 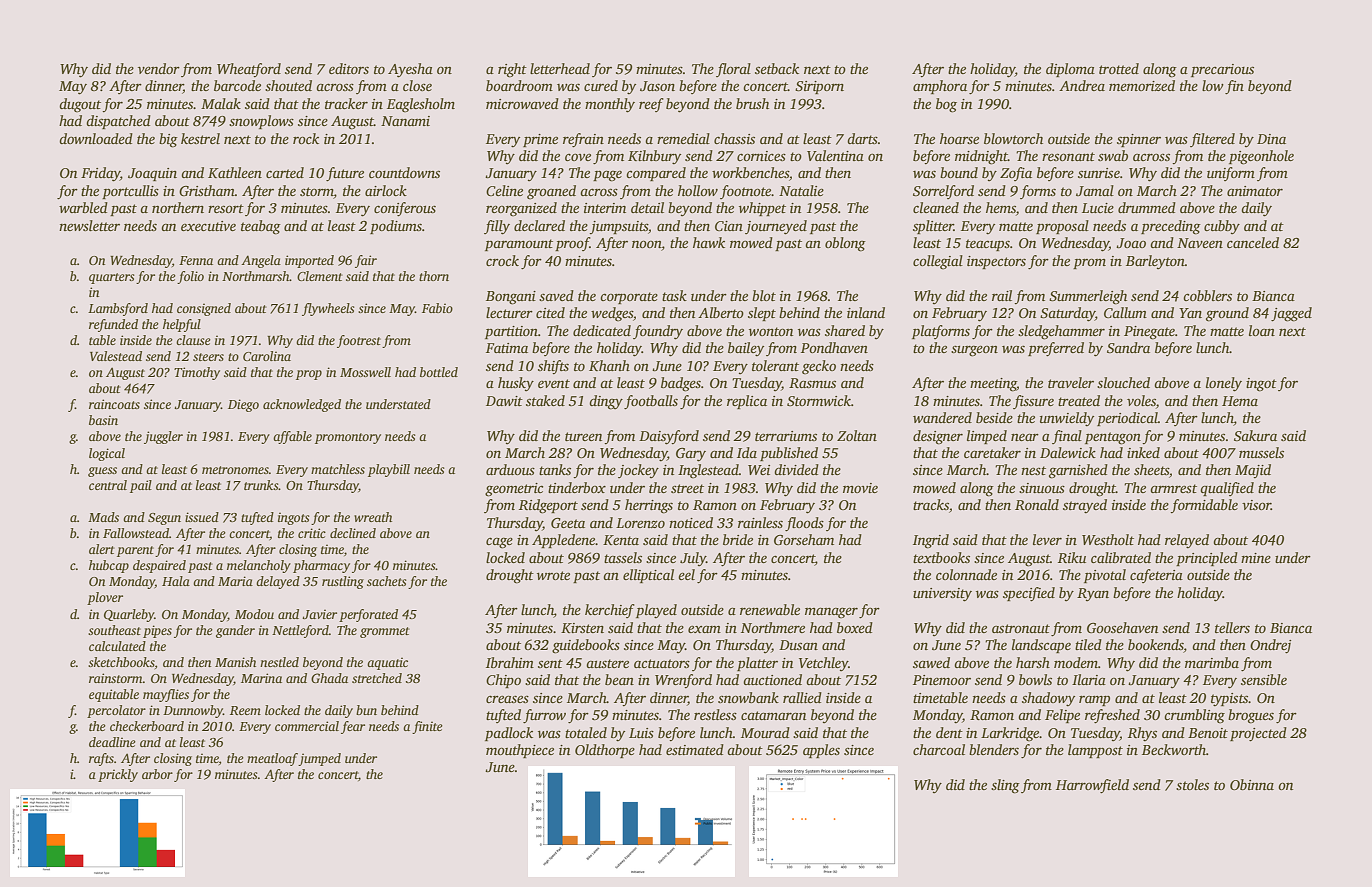 I want to click on Dina, so click(x=1271, y=139).
